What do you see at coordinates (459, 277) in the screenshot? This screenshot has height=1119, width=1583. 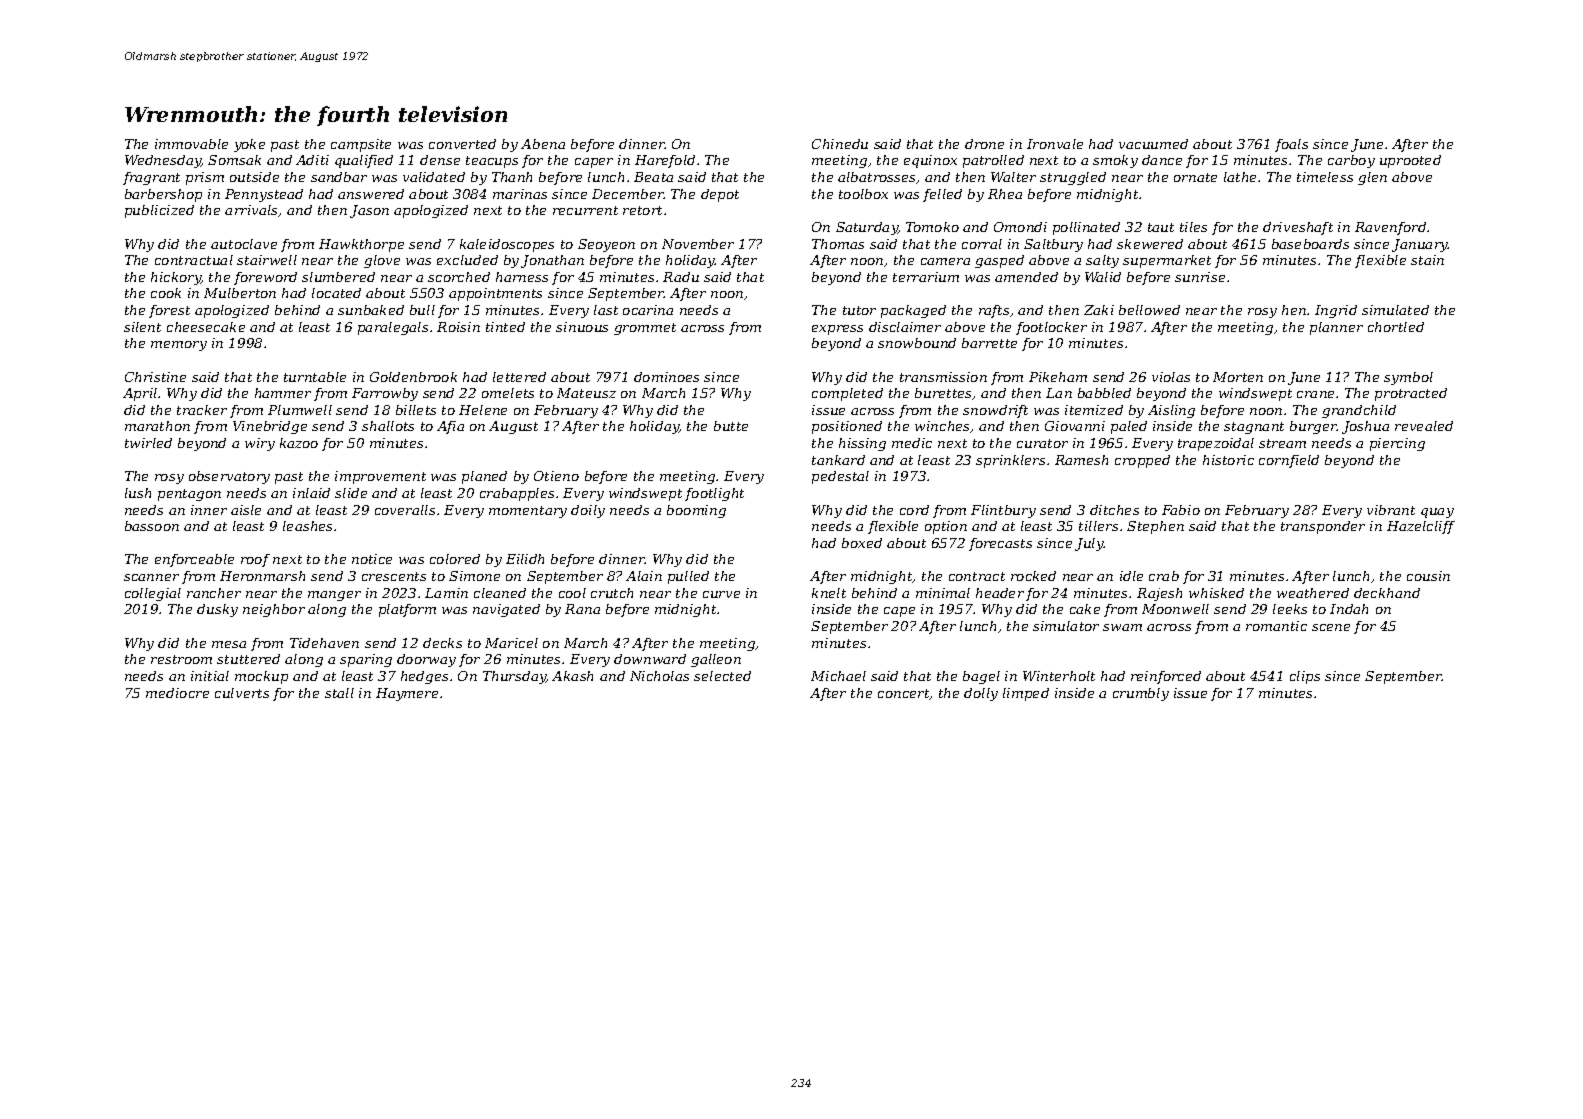 I see `scorched` at bounding box center [459, 277].
